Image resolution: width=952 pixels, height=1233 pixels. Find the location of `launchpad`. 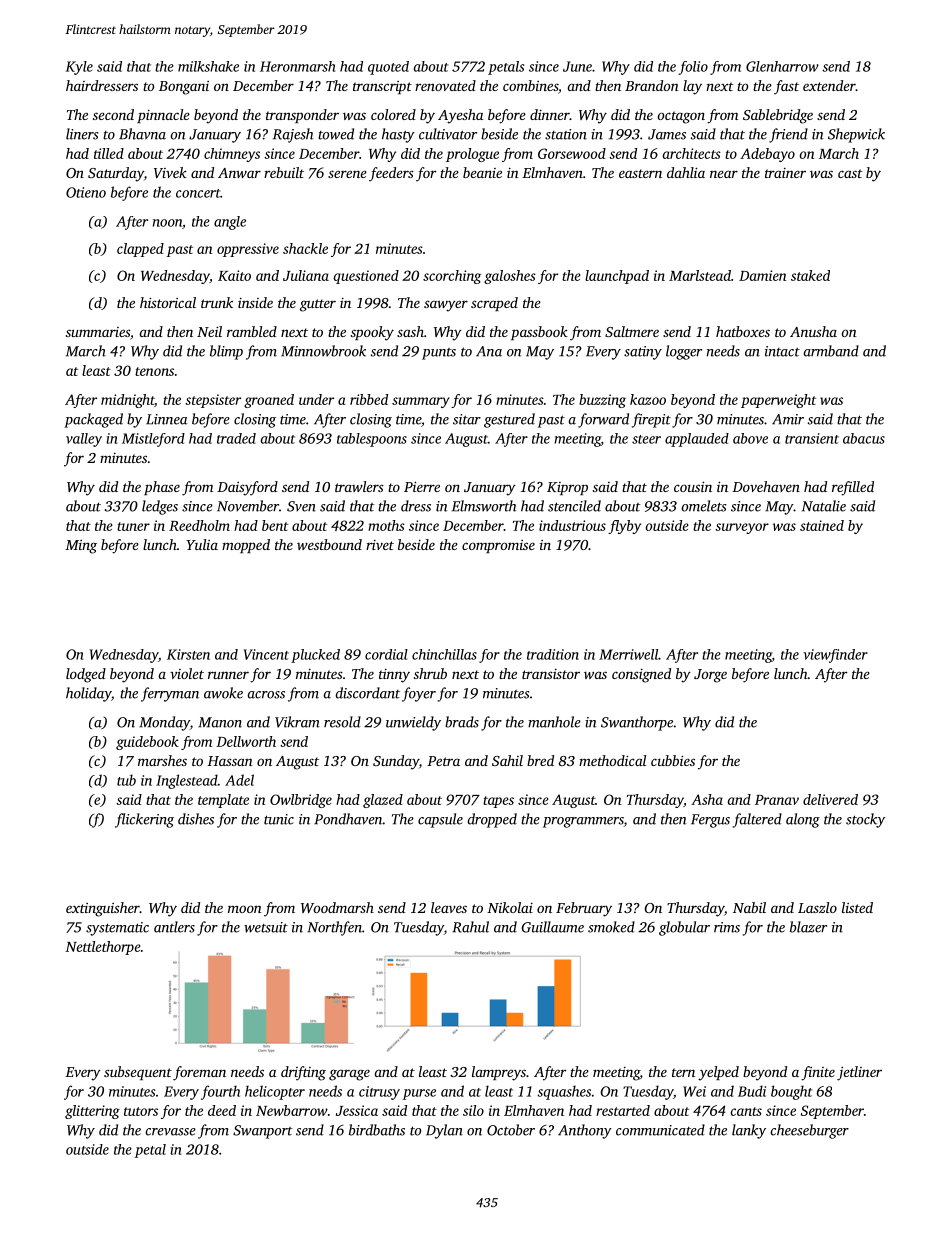

launchpad is located at coordinates (617, 277).
